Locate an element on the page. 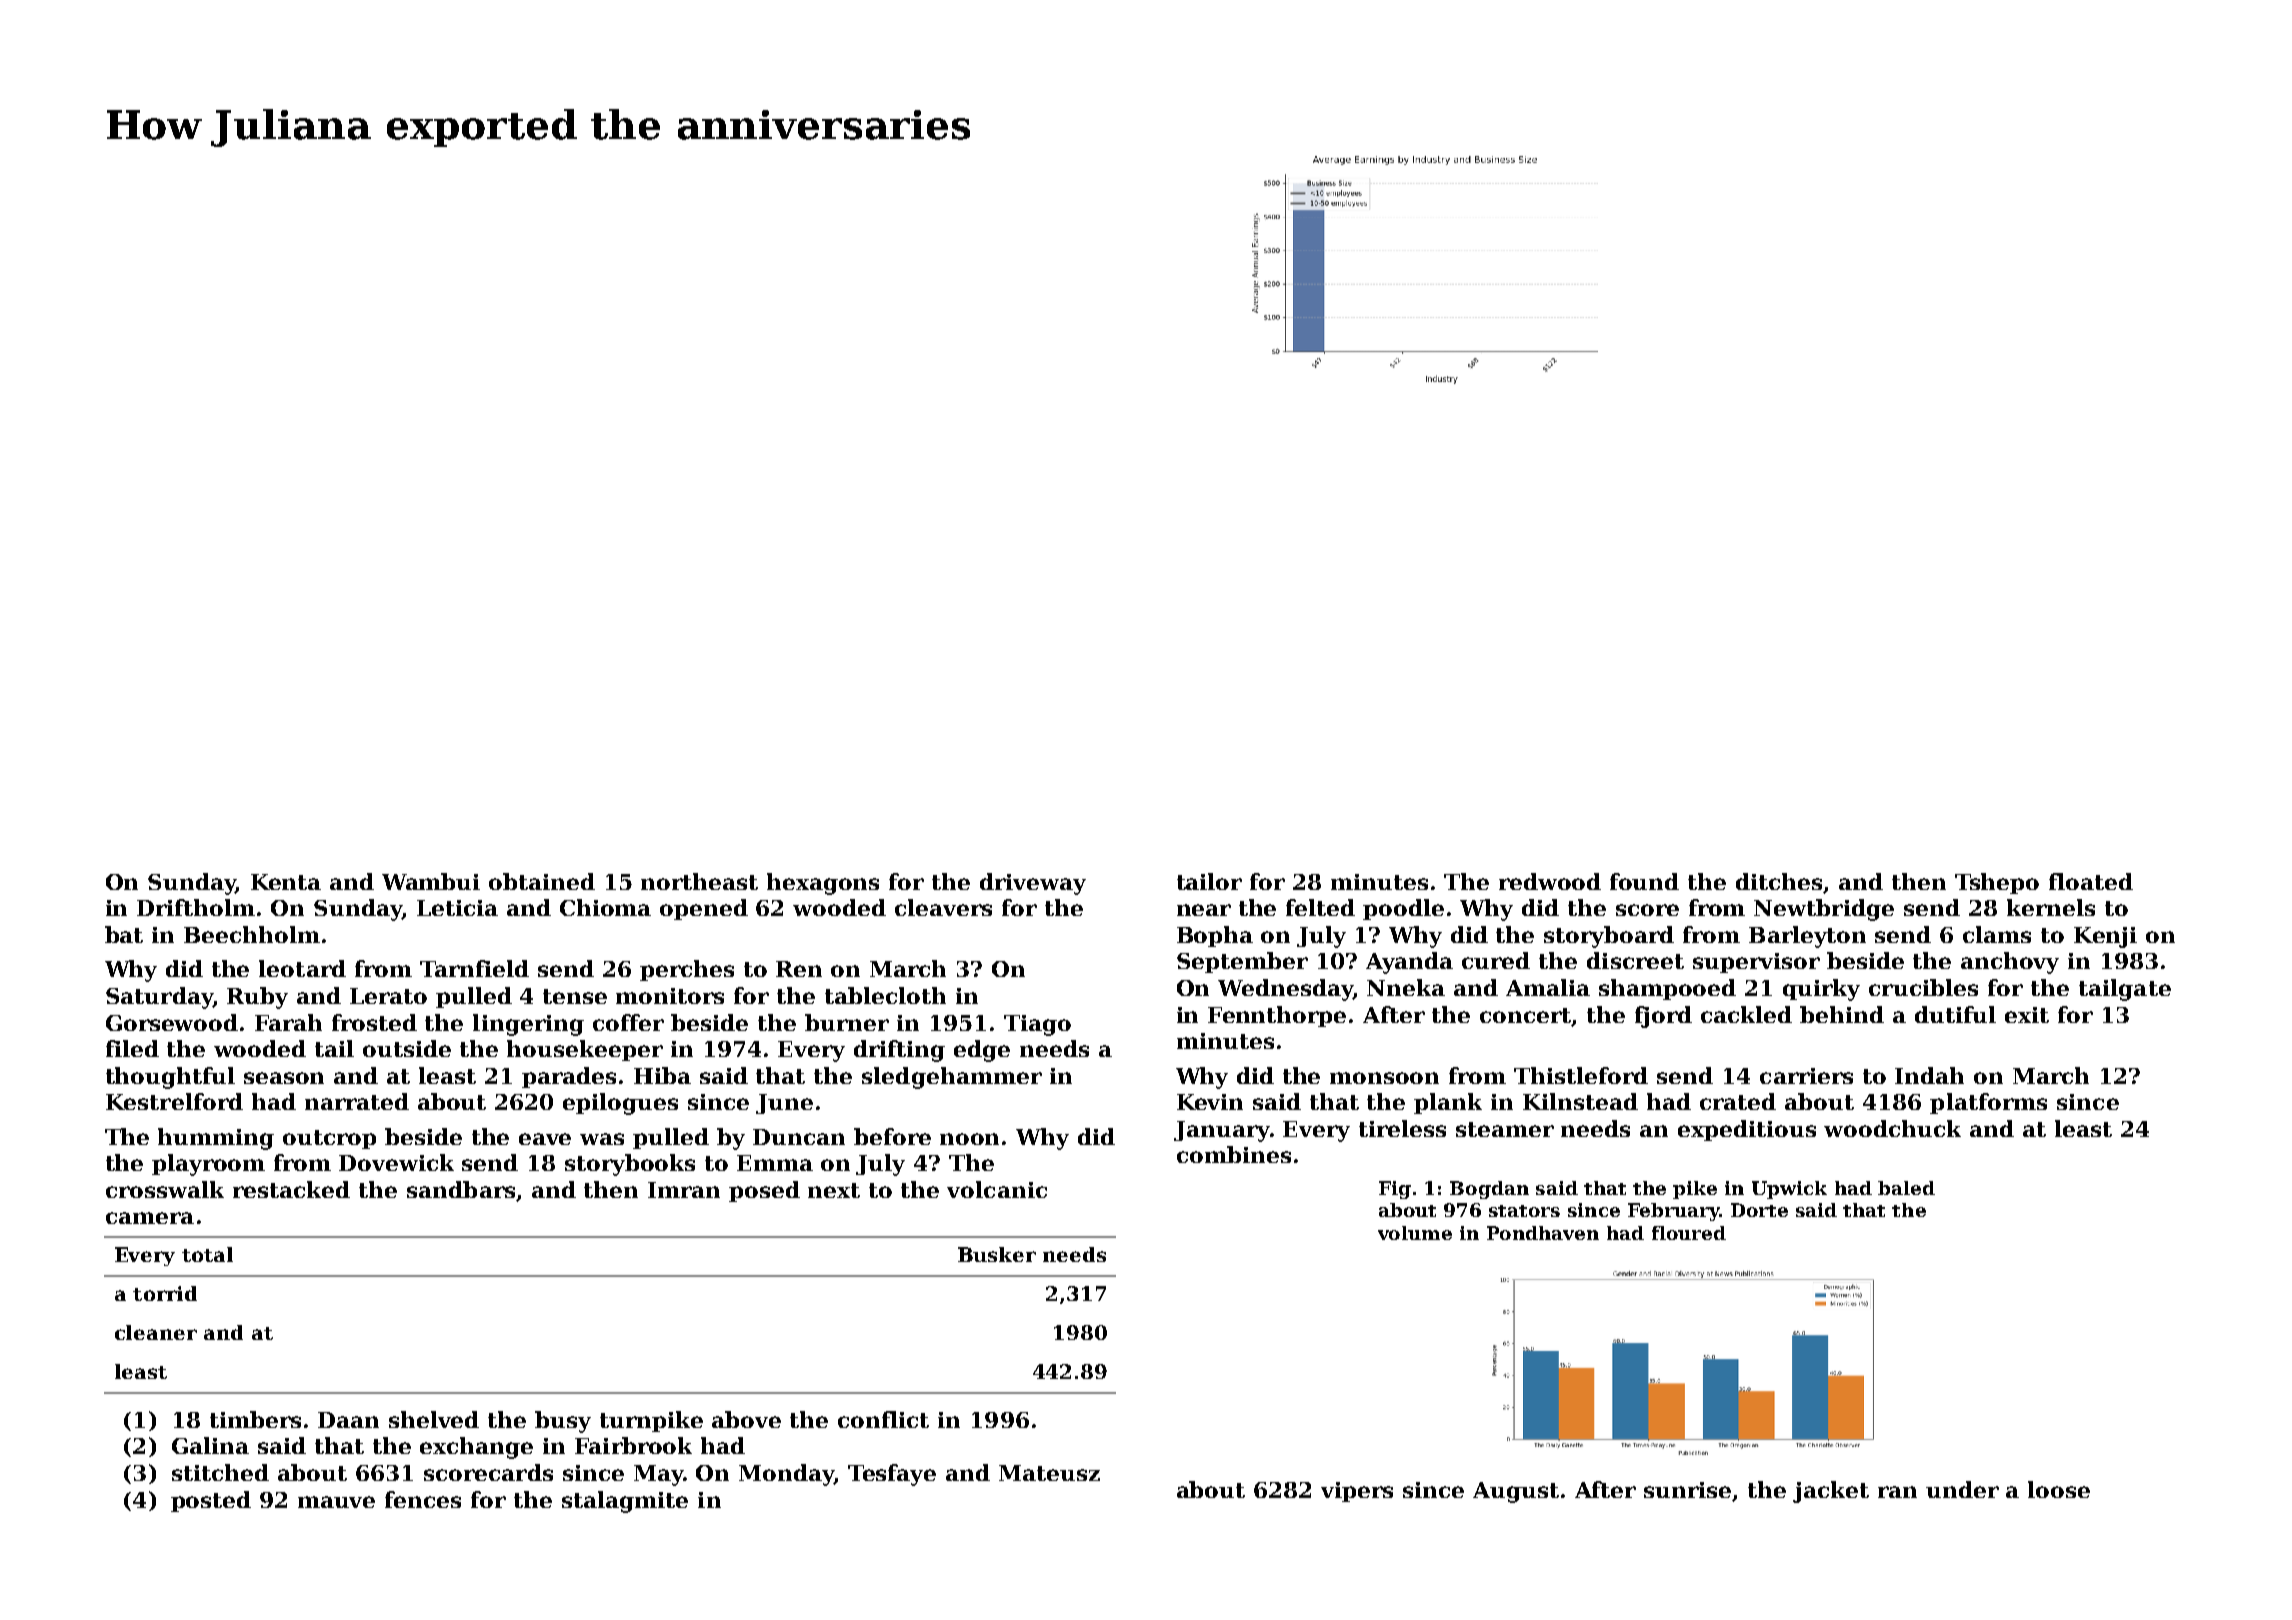 Image resolution: width=2292 pixels, height=1620 pixels. exit is located at coordinates (2027, 1015).
